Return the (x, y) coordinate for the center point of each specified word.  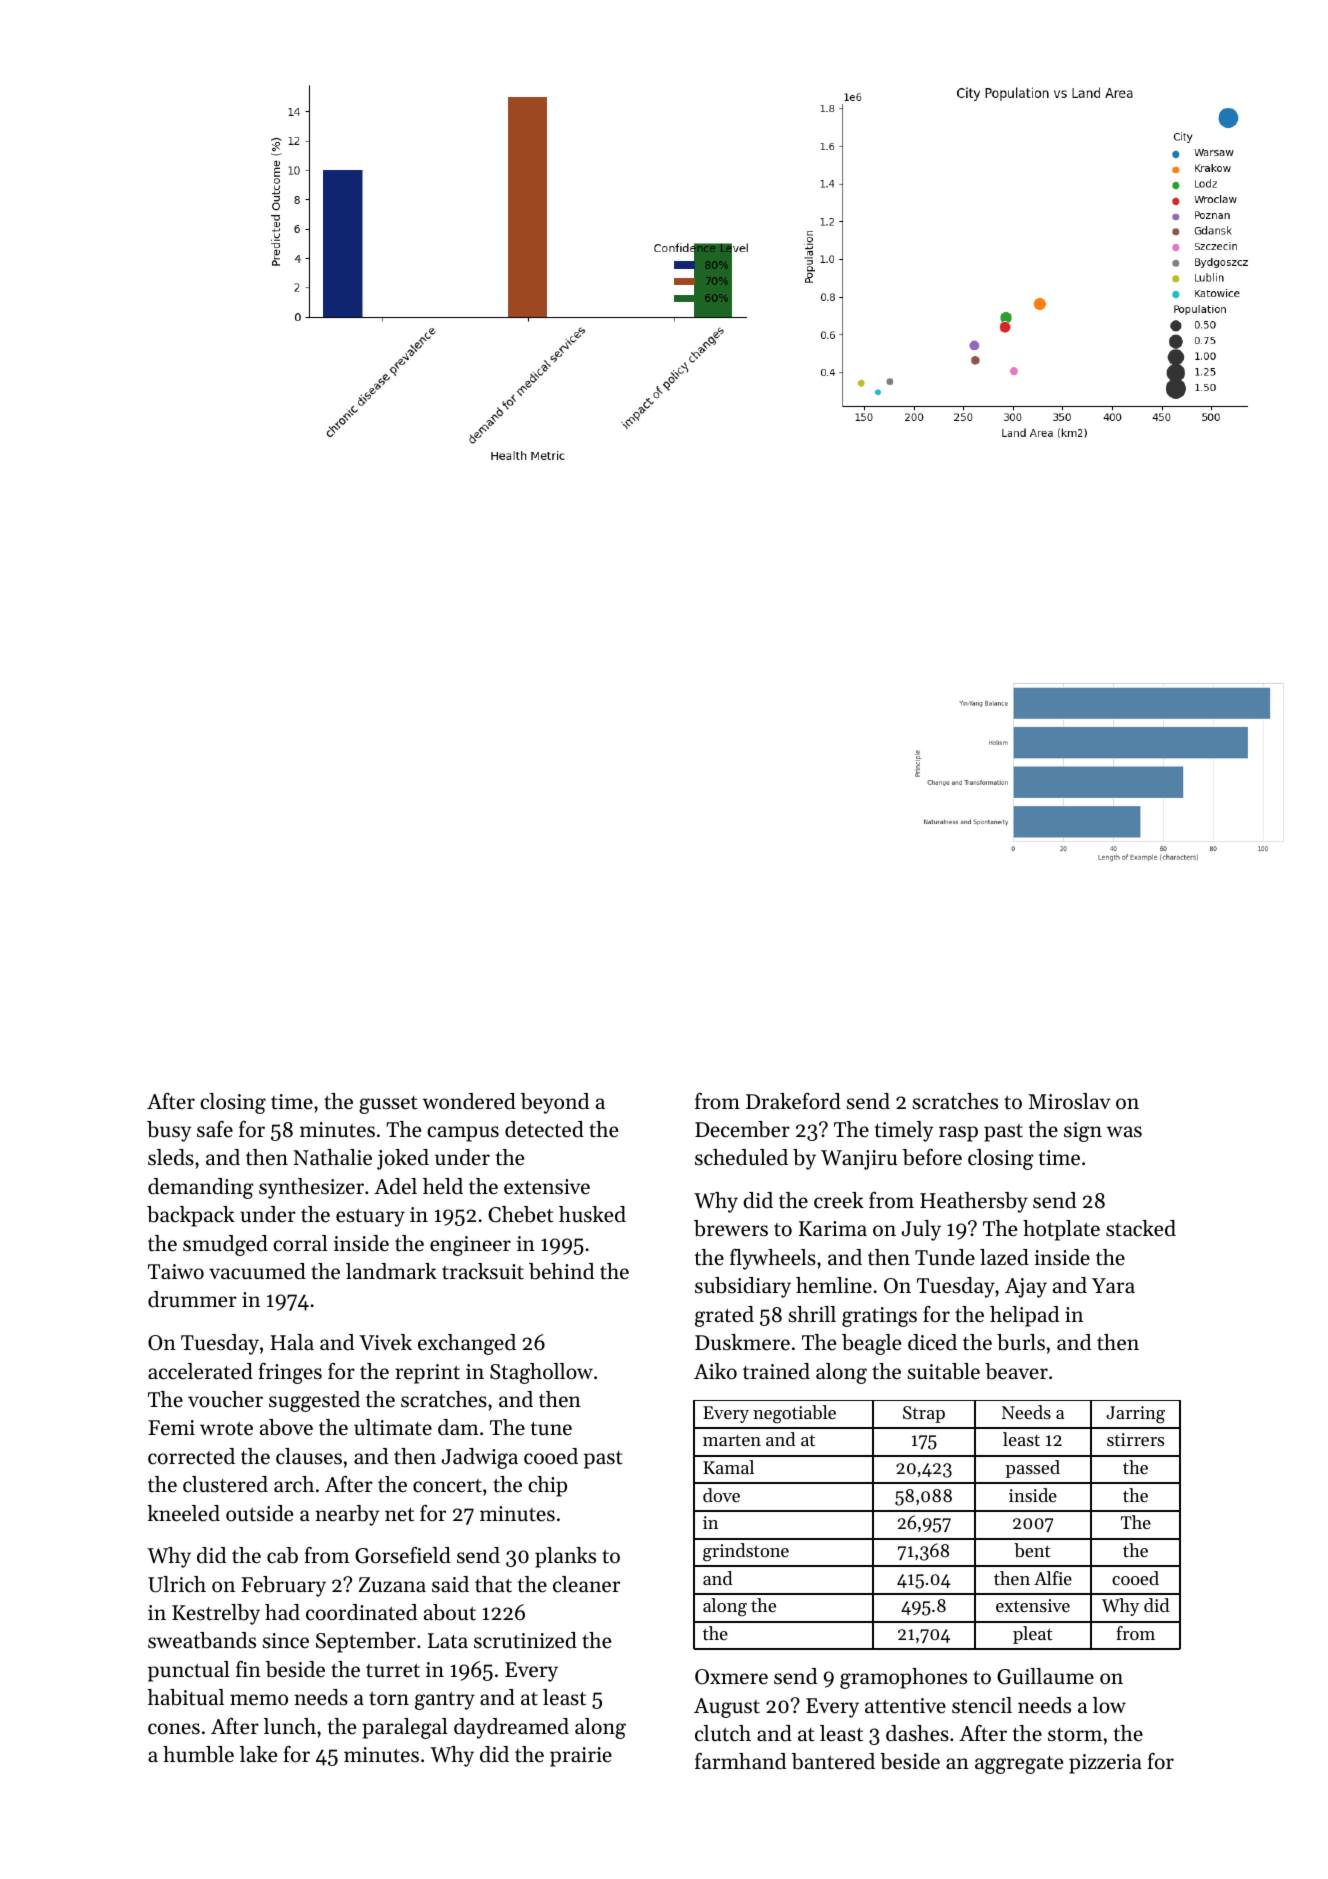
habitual (186, 1697)
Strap (924, 1414)
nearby (347, 1515)
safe (215, 1129)
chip (547, 1486)
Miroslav (1070, 1101)
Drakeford (793, 1101)
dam (458, 1427)
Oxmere (731, 1677)
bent (1032, 1550)
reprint (427, 1374)
